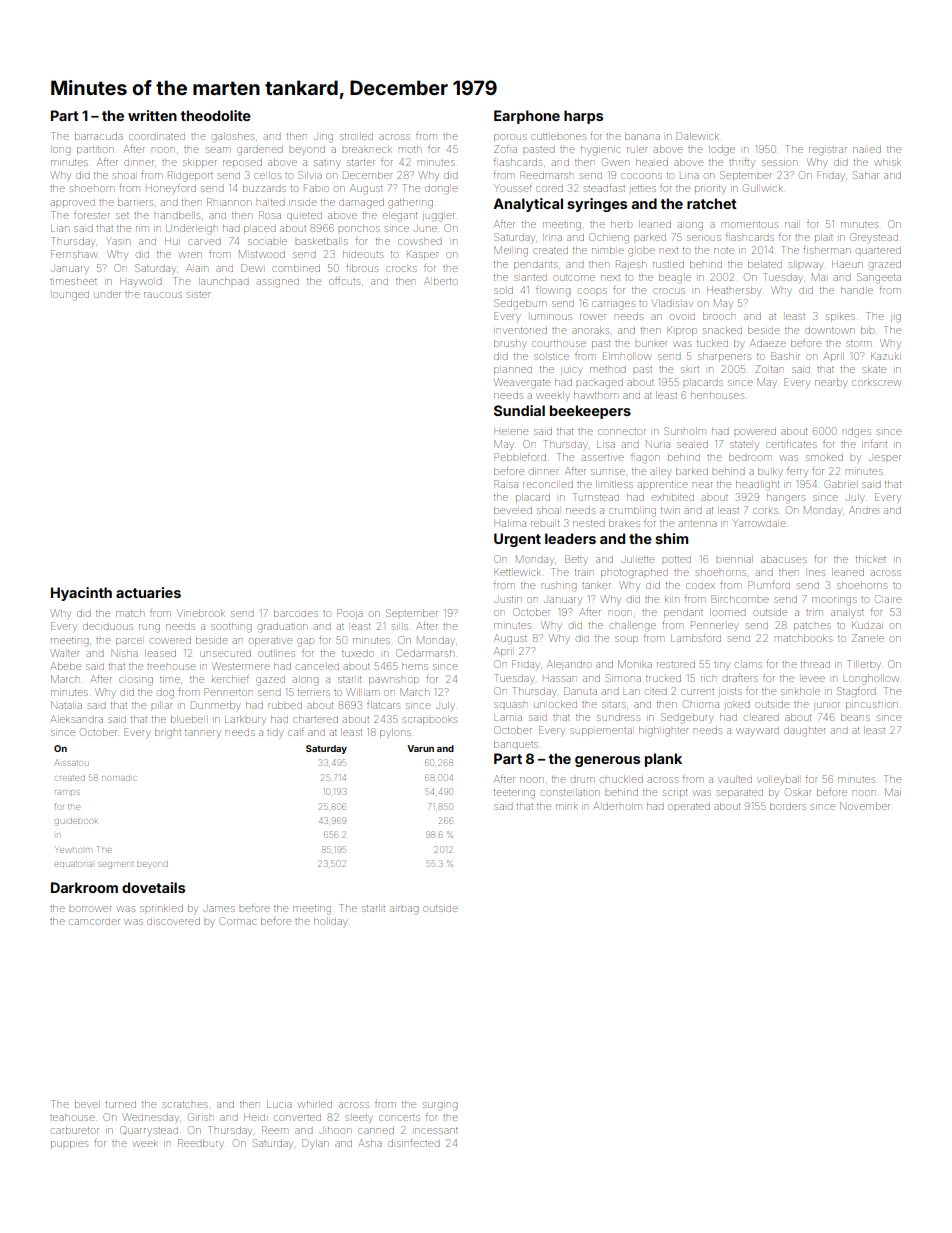 Image resolution: width=952 pixels, height=1233 pixels. Describe the element at coordinates (440, 1106) in the image. I see `surging` at that location.
